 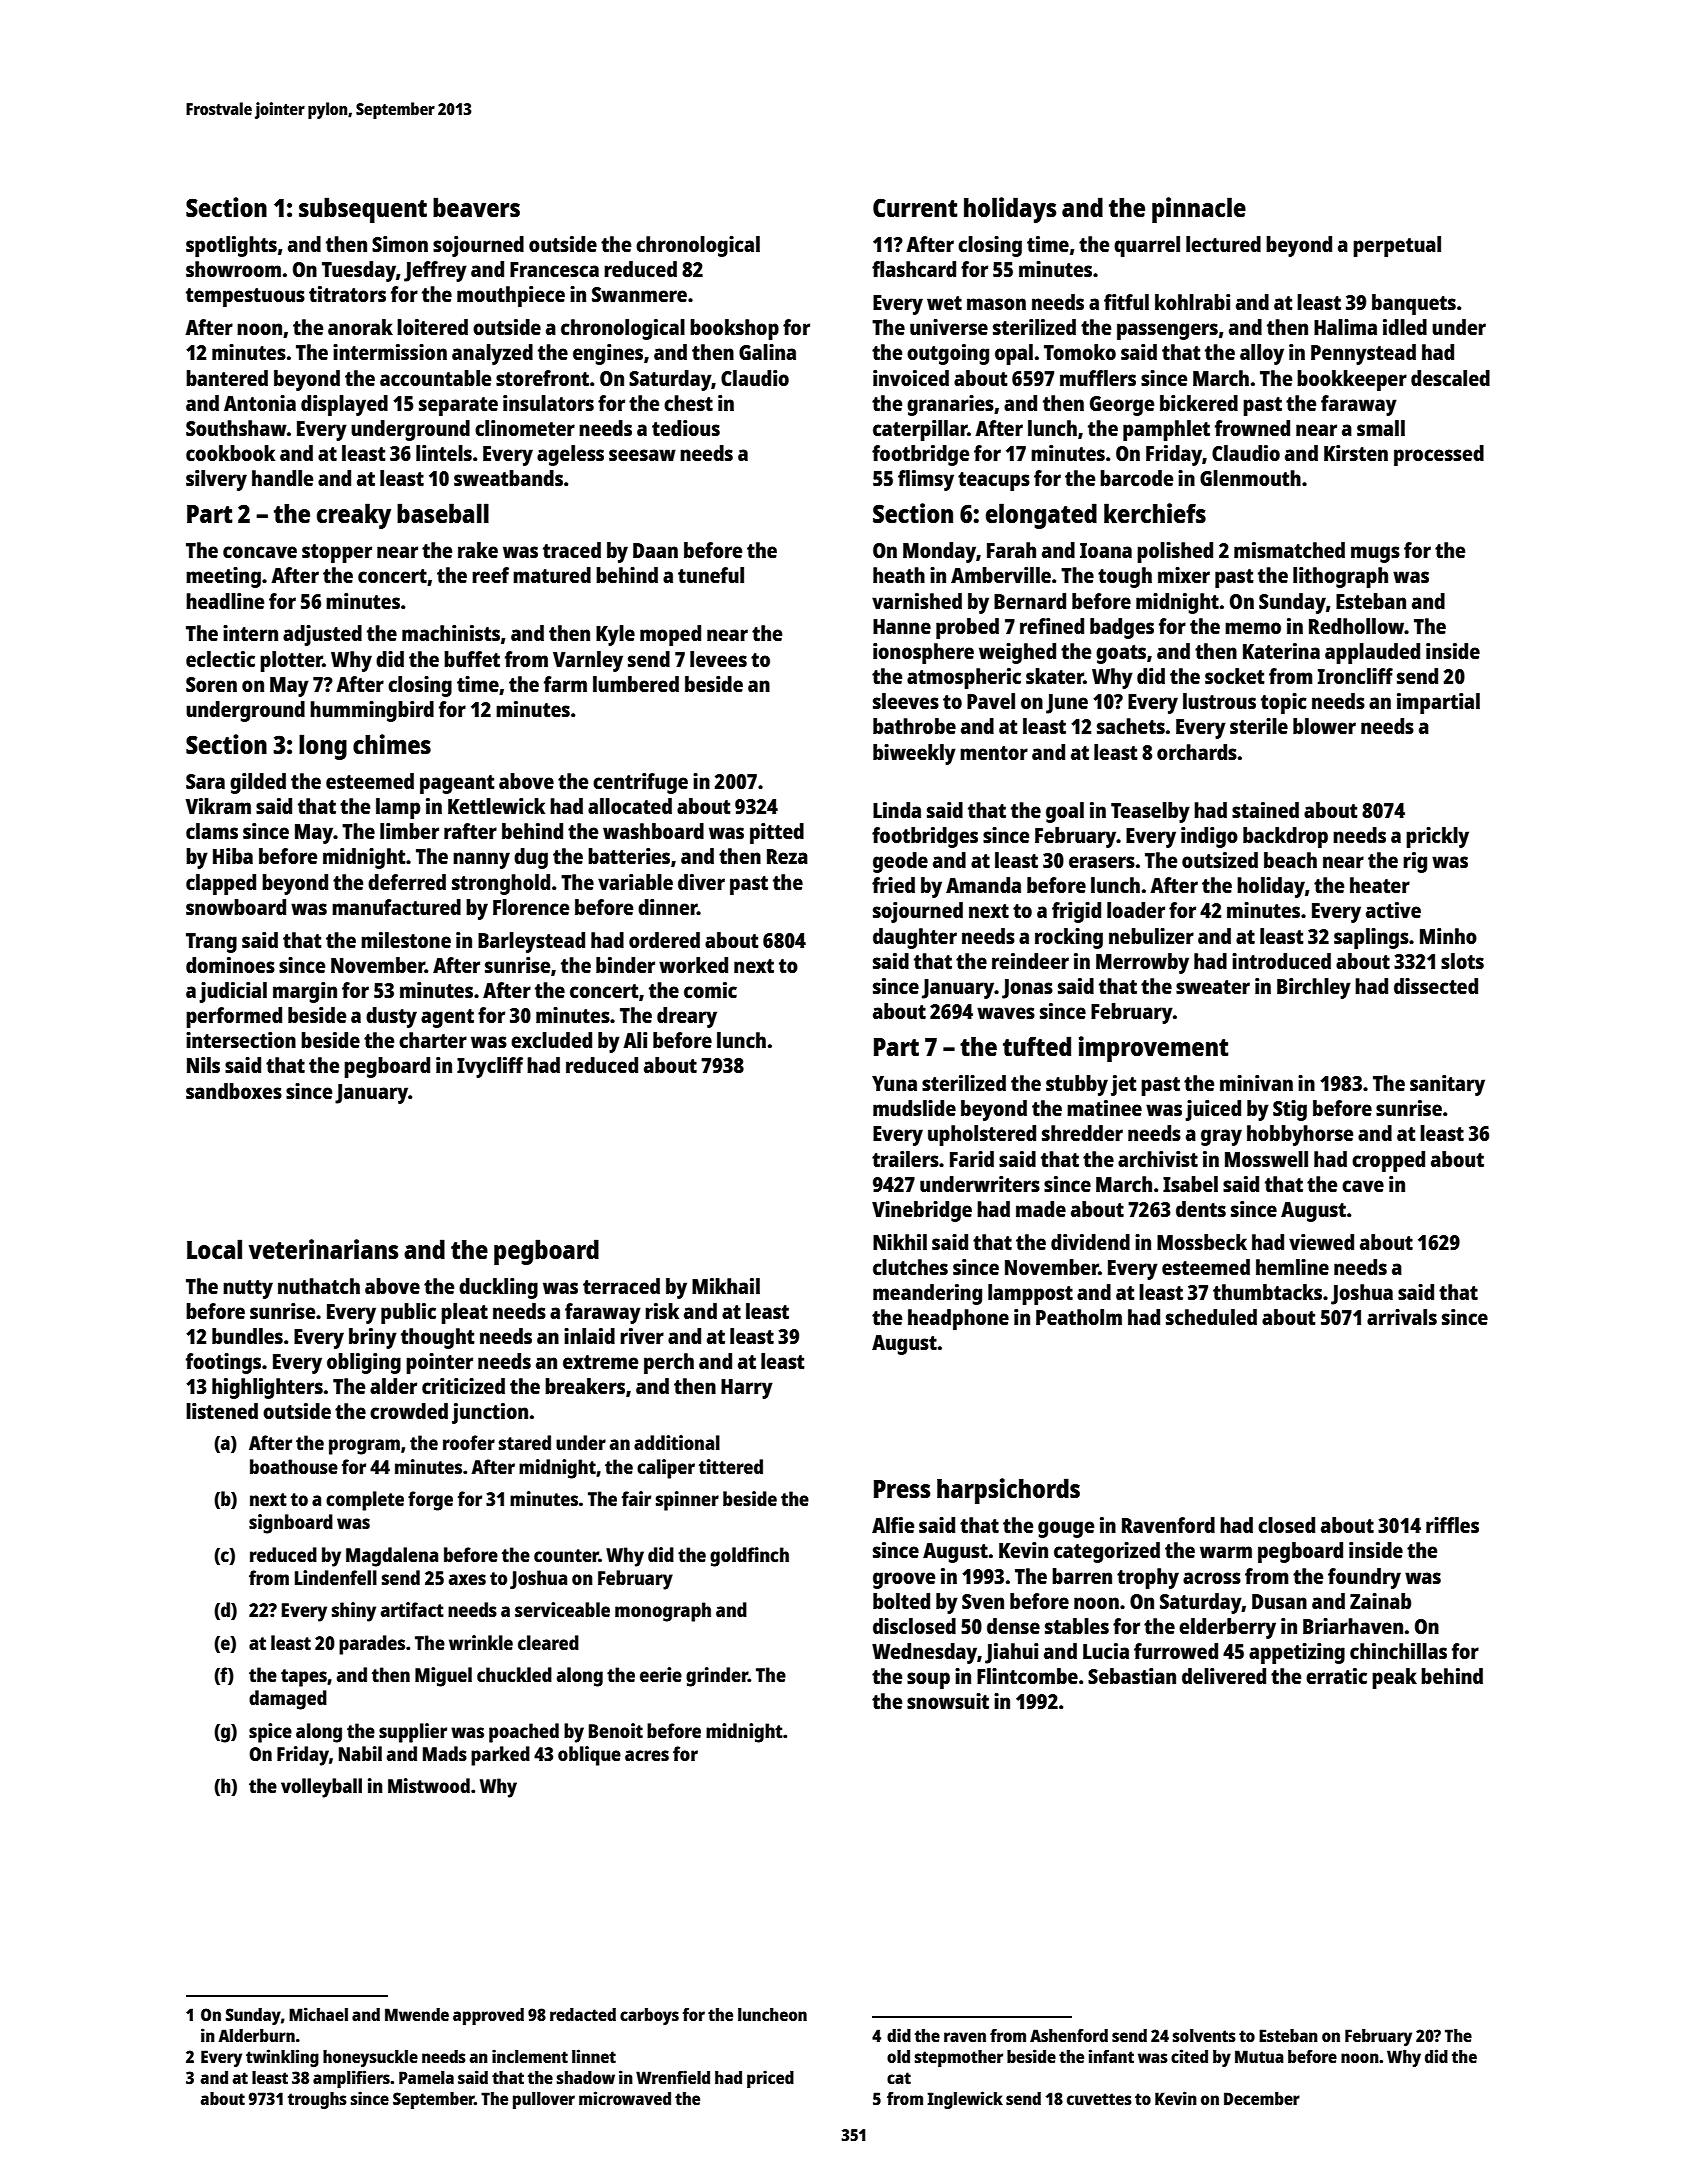 What do you see at coordinates (1402, 1317) in the screenshot?
I see `arrivals` at bounding box center [1402, 1317].
